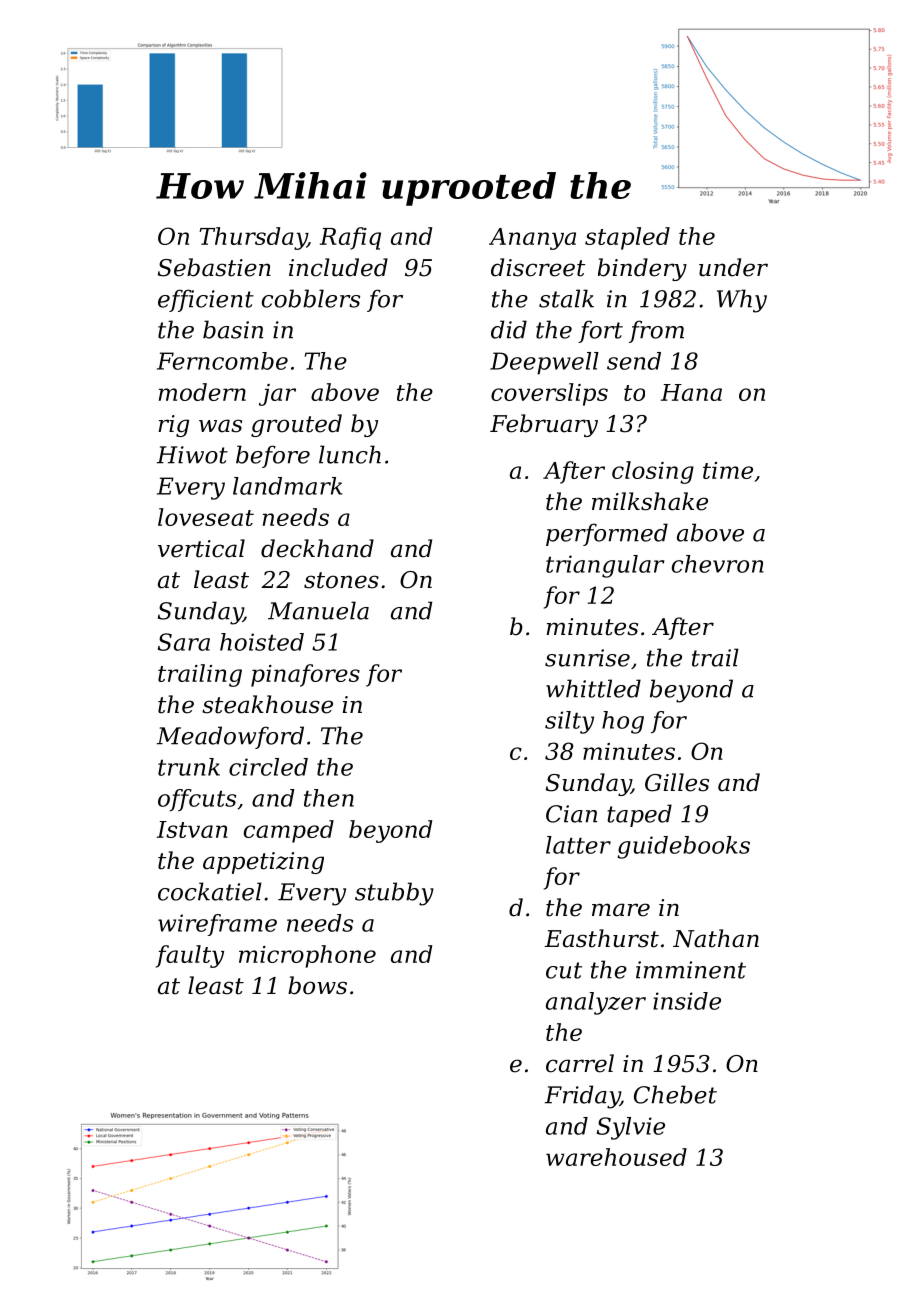 The width and height of the document is (924, 1311). What do you see at coordinates (616, 1157) in the document?
I see `warehoused` at bounding box center [616, 1157].
